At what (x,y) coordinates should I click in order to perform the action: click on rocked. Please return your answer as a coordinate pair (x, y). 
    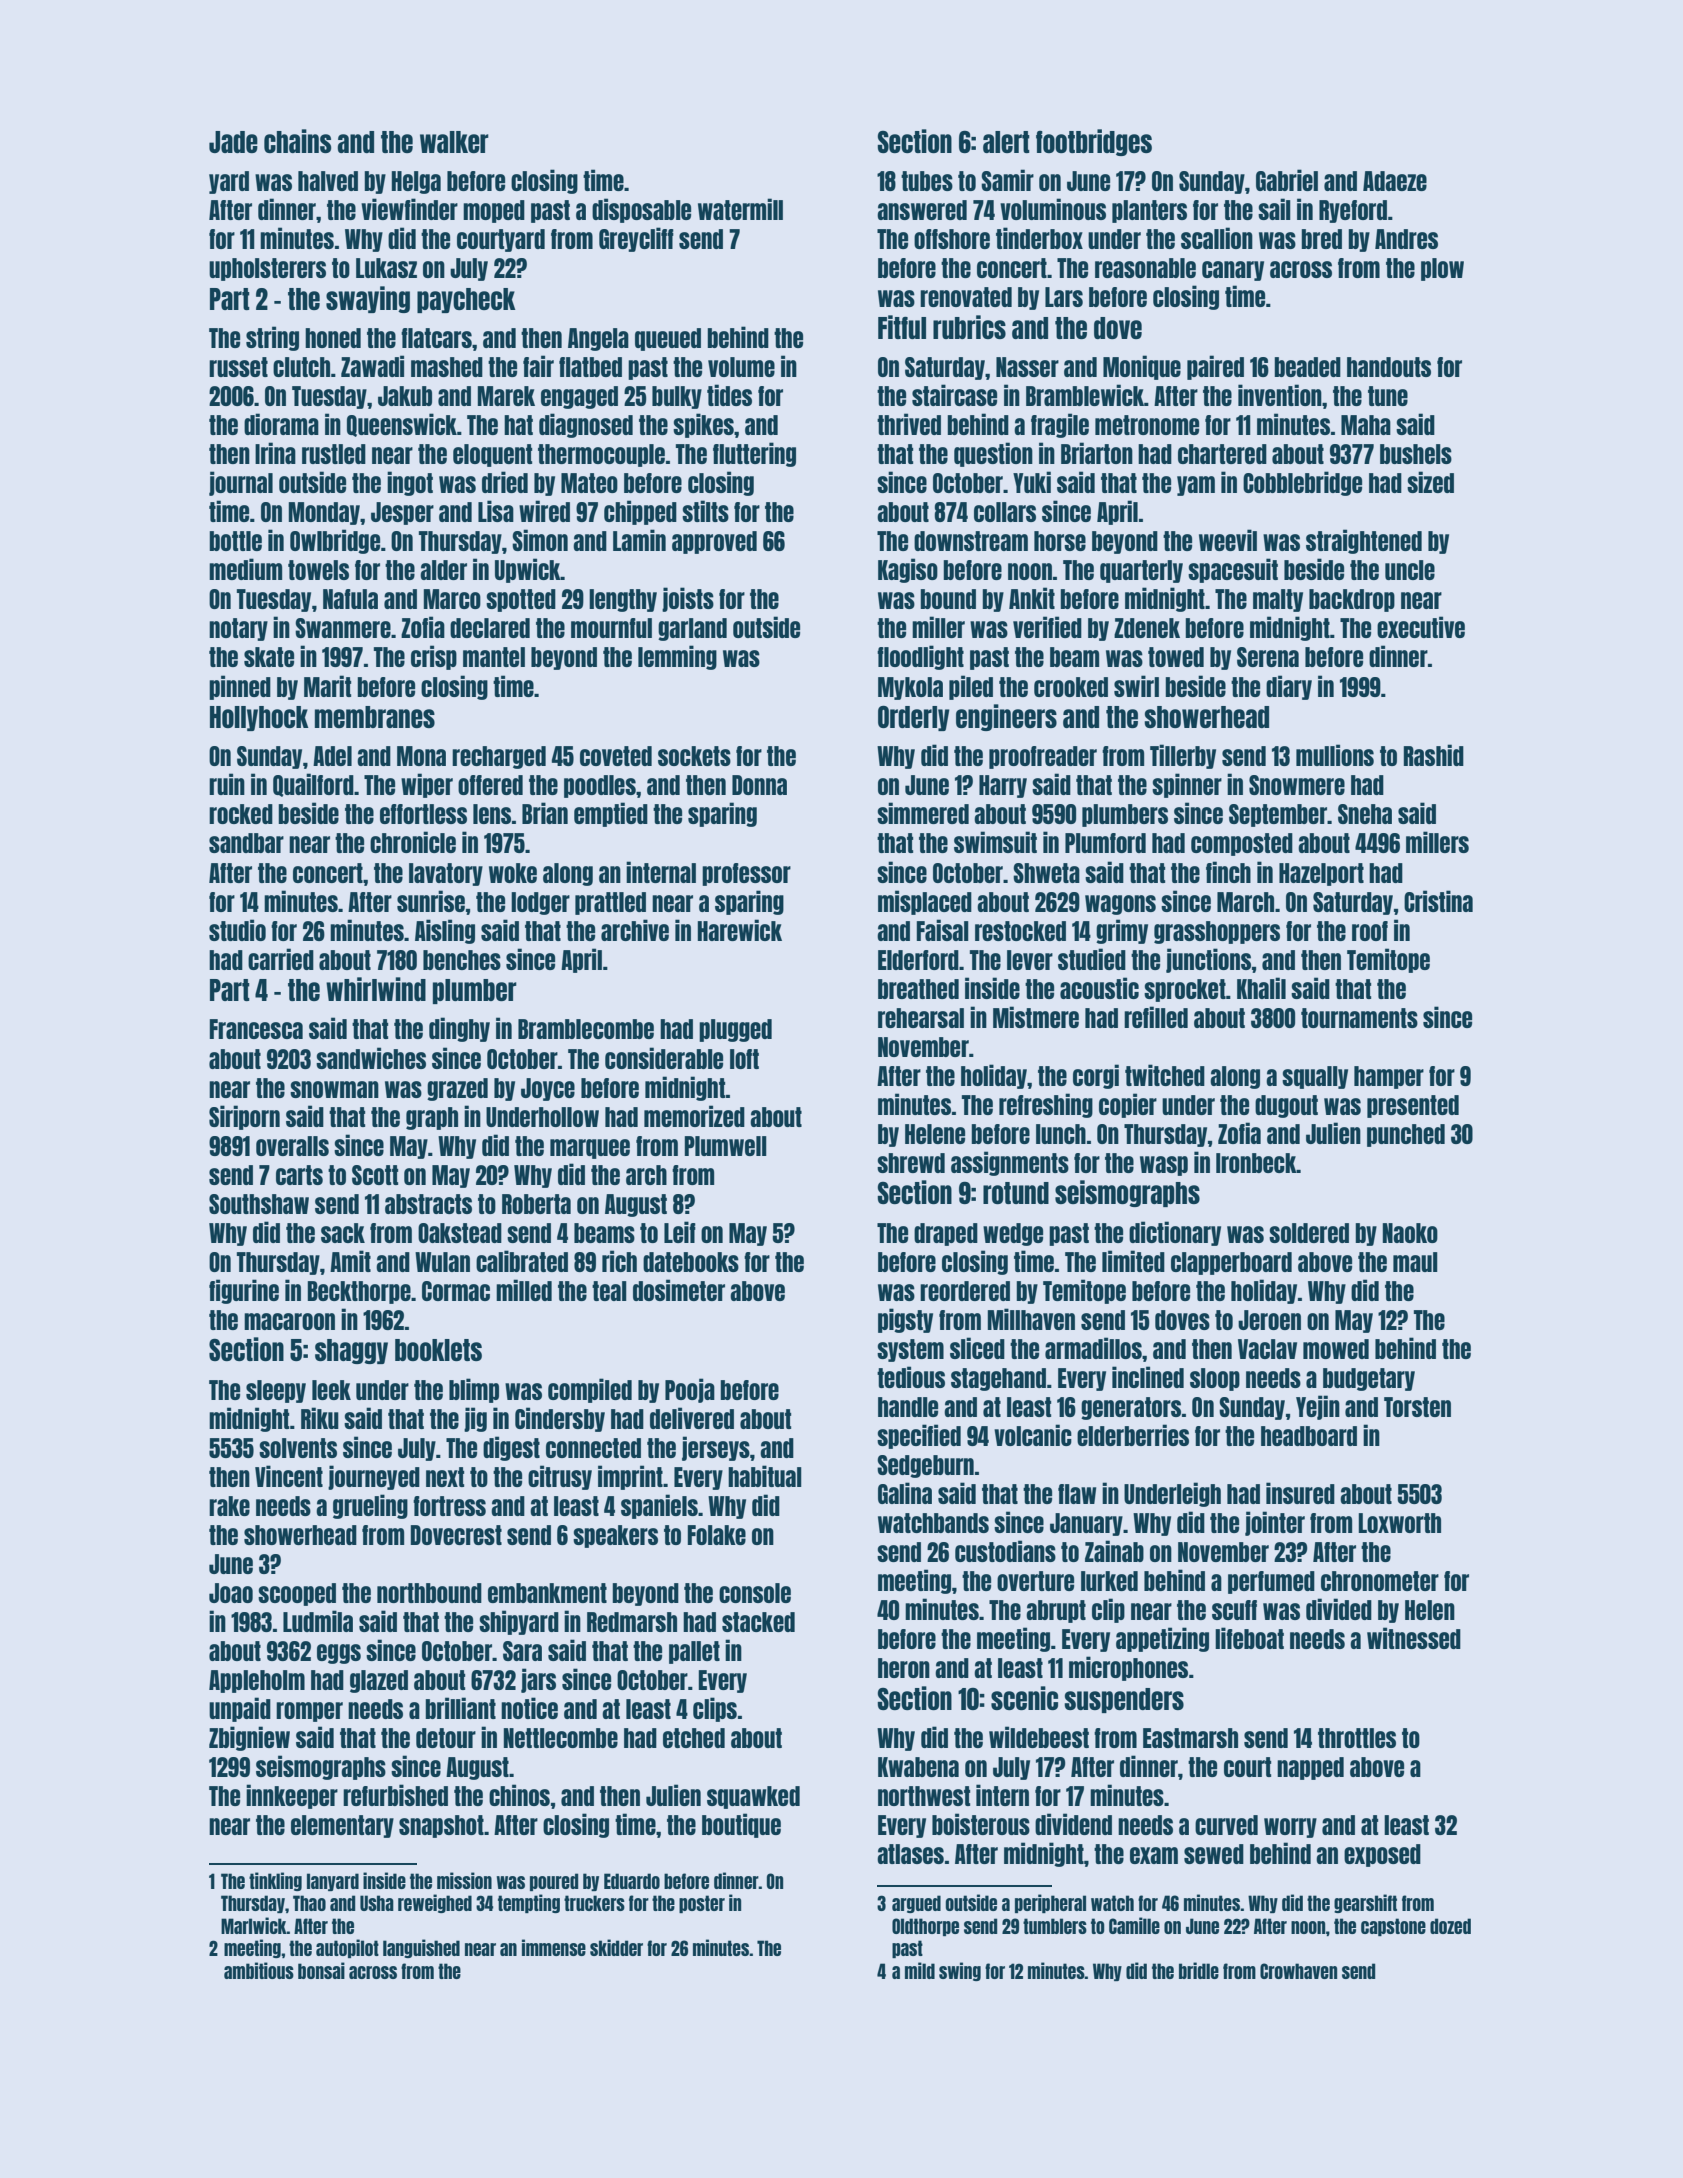
    Looking at the image, I should click on (241, 814).
